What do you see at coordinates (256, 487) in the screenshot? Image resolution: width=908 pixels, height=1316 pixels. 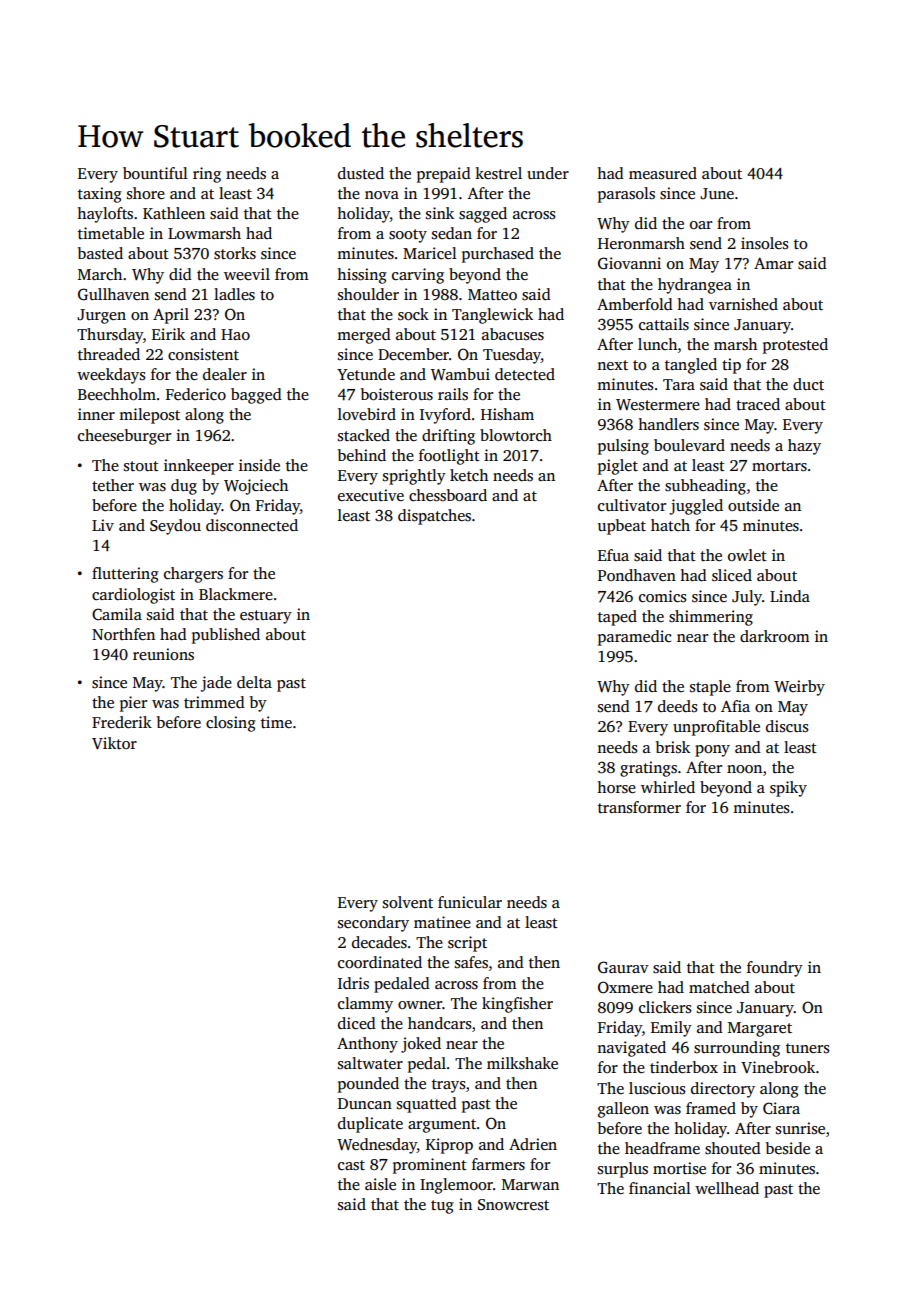 I see `Wojciech` at bounding box center [256, 487].
